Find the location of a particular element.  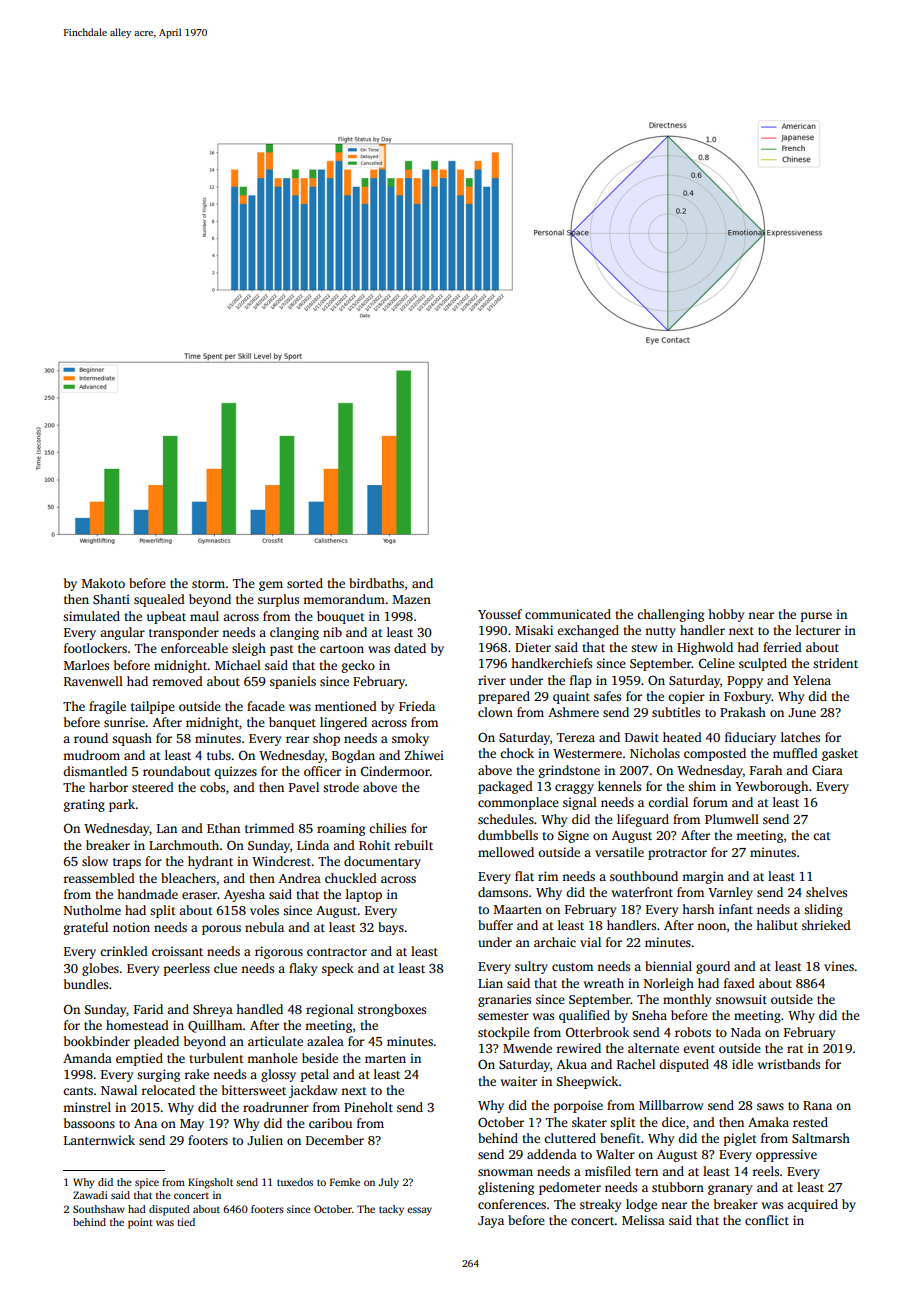

streaky is located at coordinates (600, 1205).
